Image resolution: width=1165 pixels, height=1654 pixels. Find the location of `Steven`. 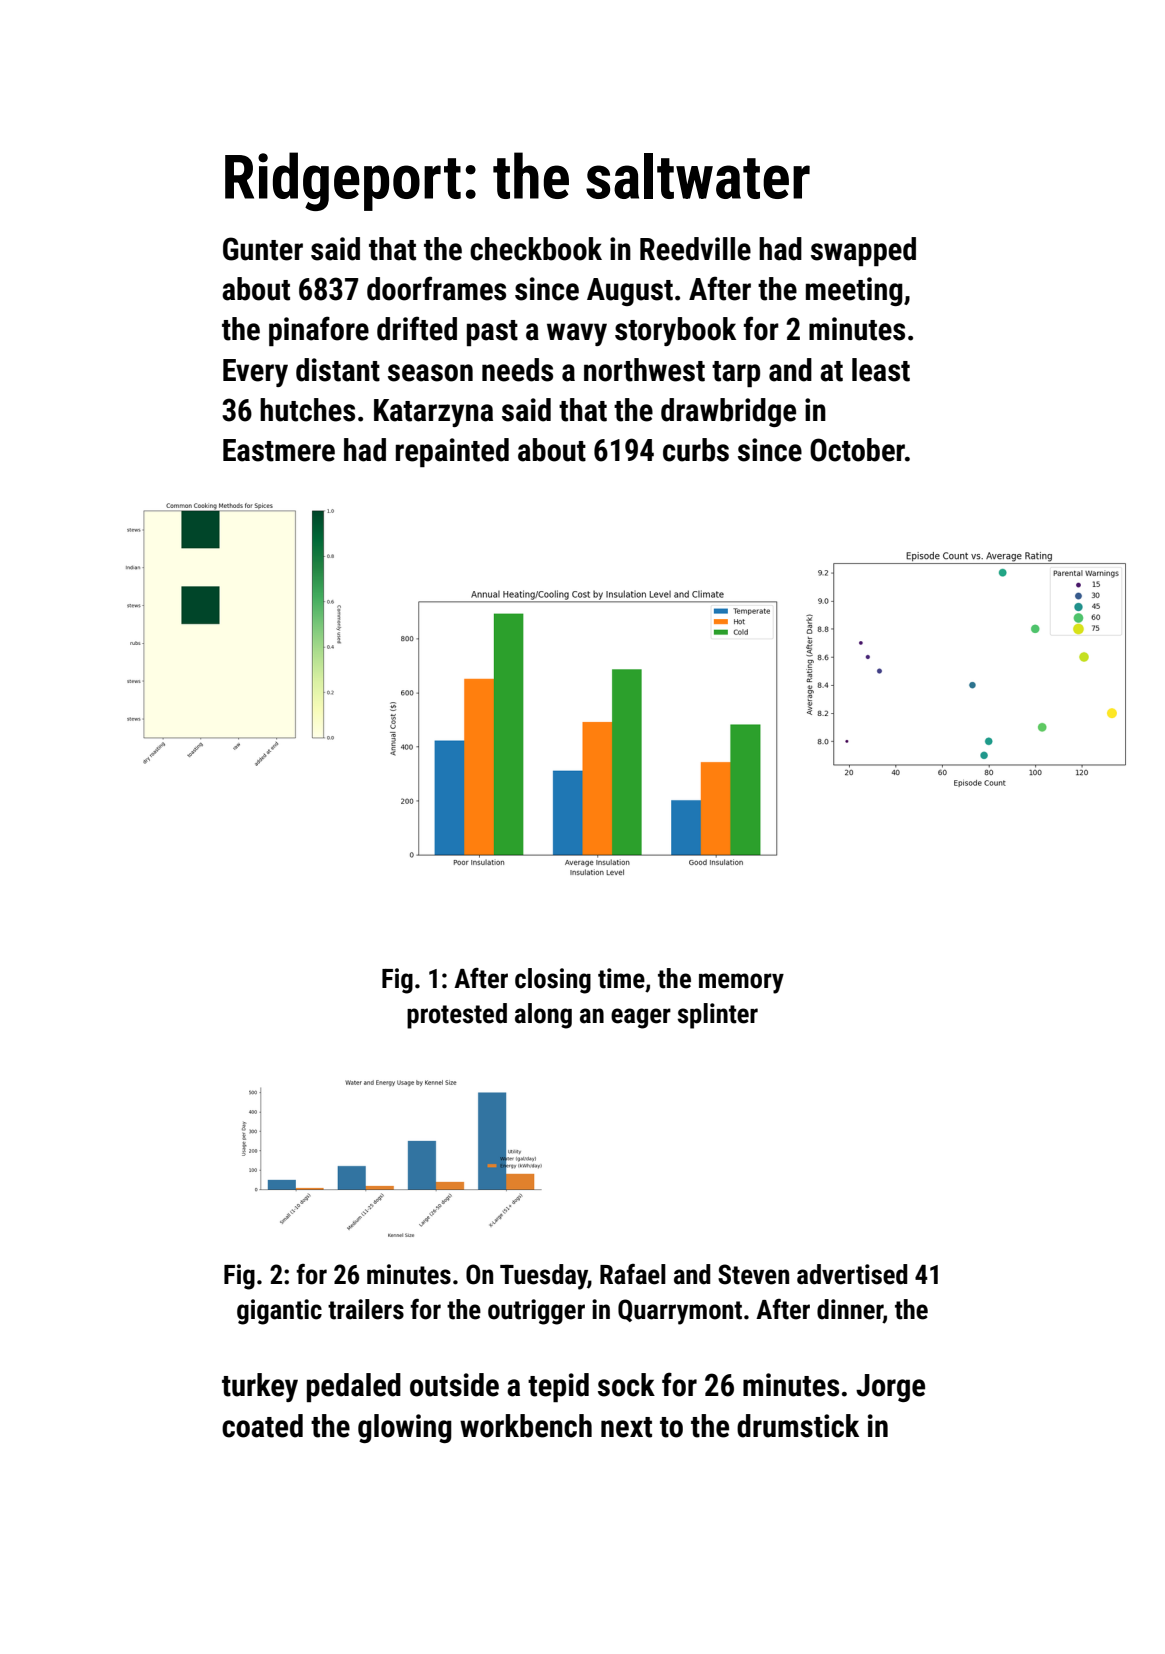

Steven is located at coordinates (753, 1274).
